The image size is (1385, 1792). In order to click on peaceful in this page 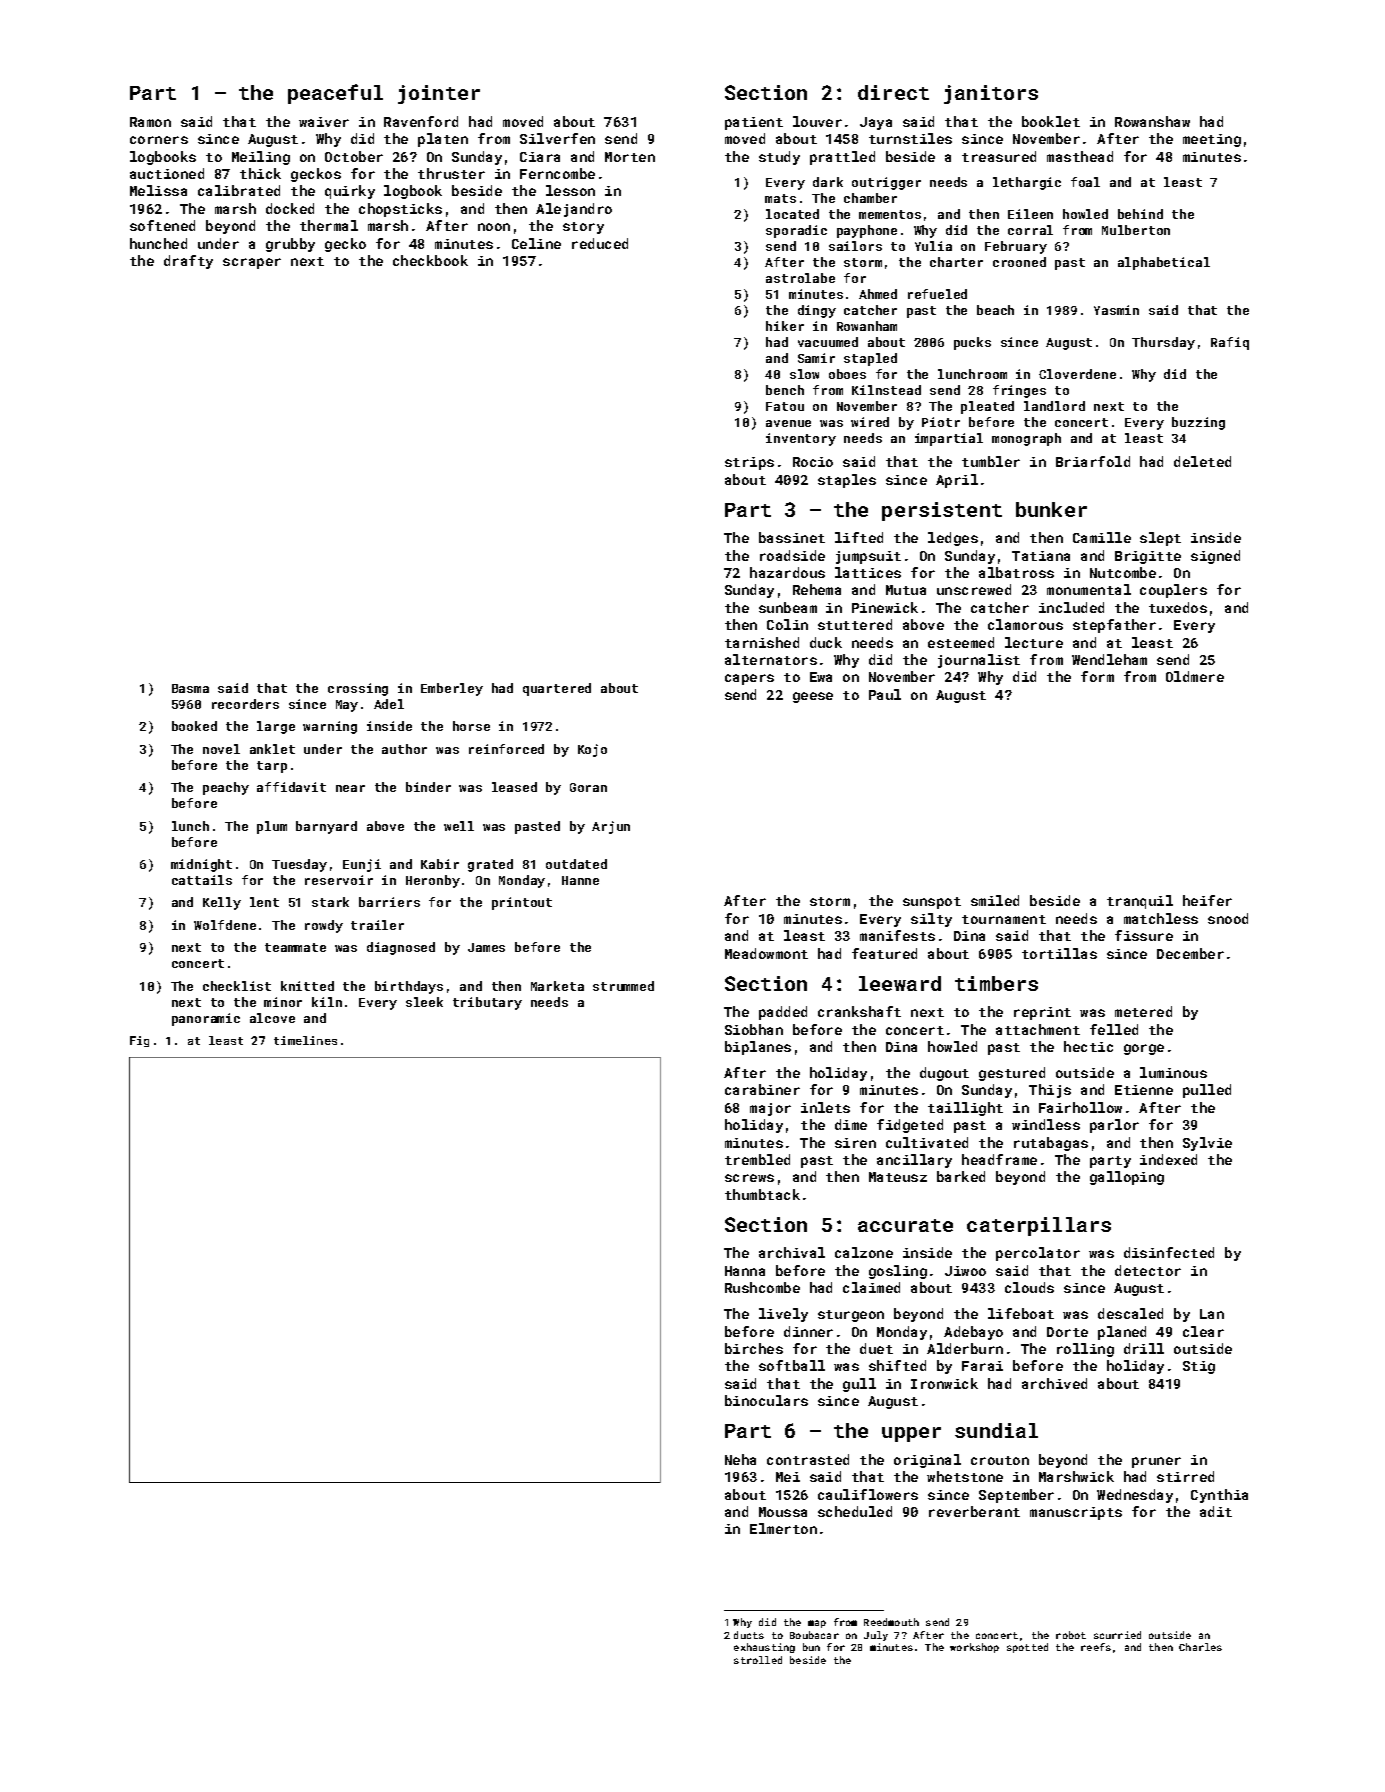, I will do `click(335, 94)`.
